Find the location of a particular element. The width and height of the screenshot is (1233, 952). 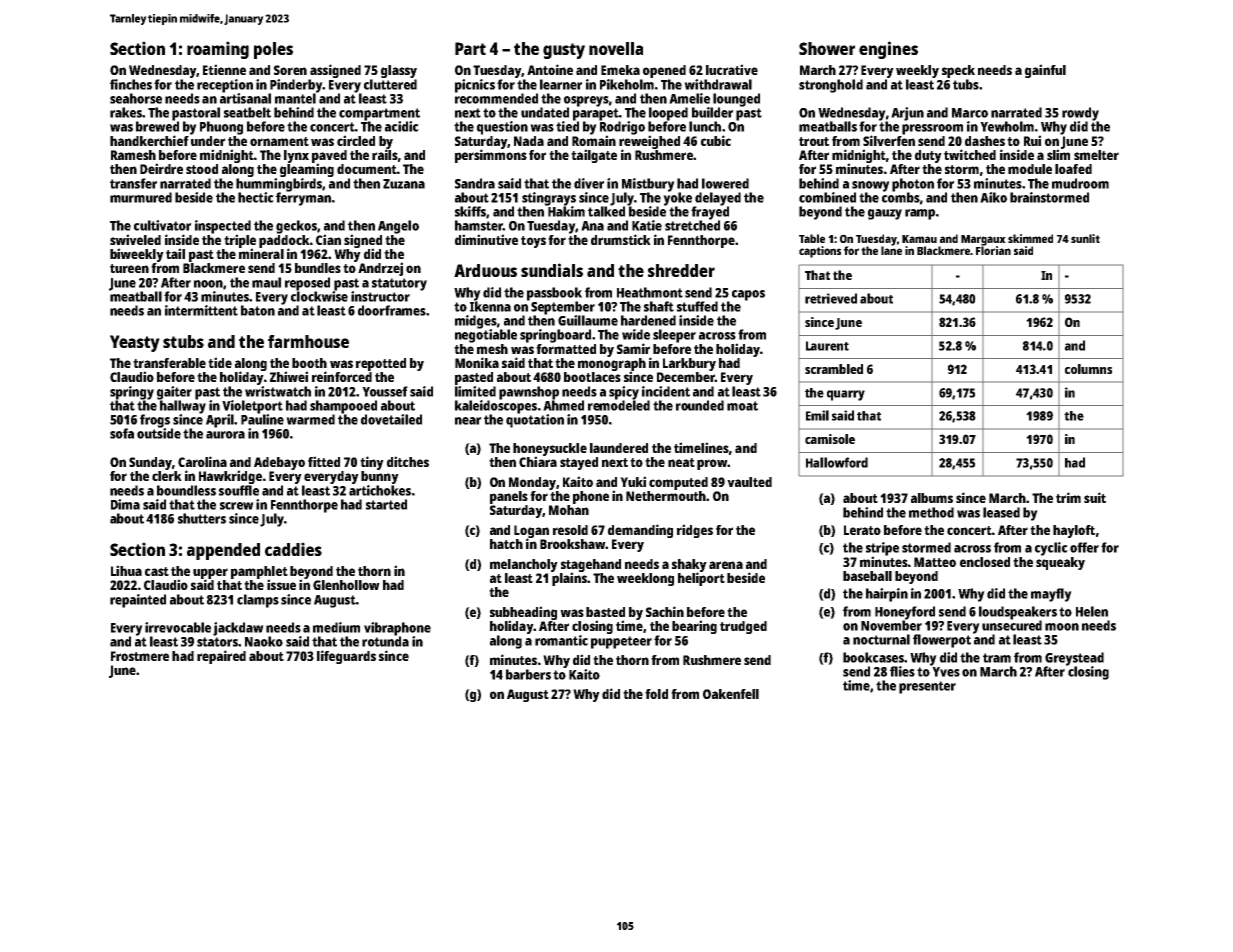

farmhouse is located at coordinates (308, 341).
